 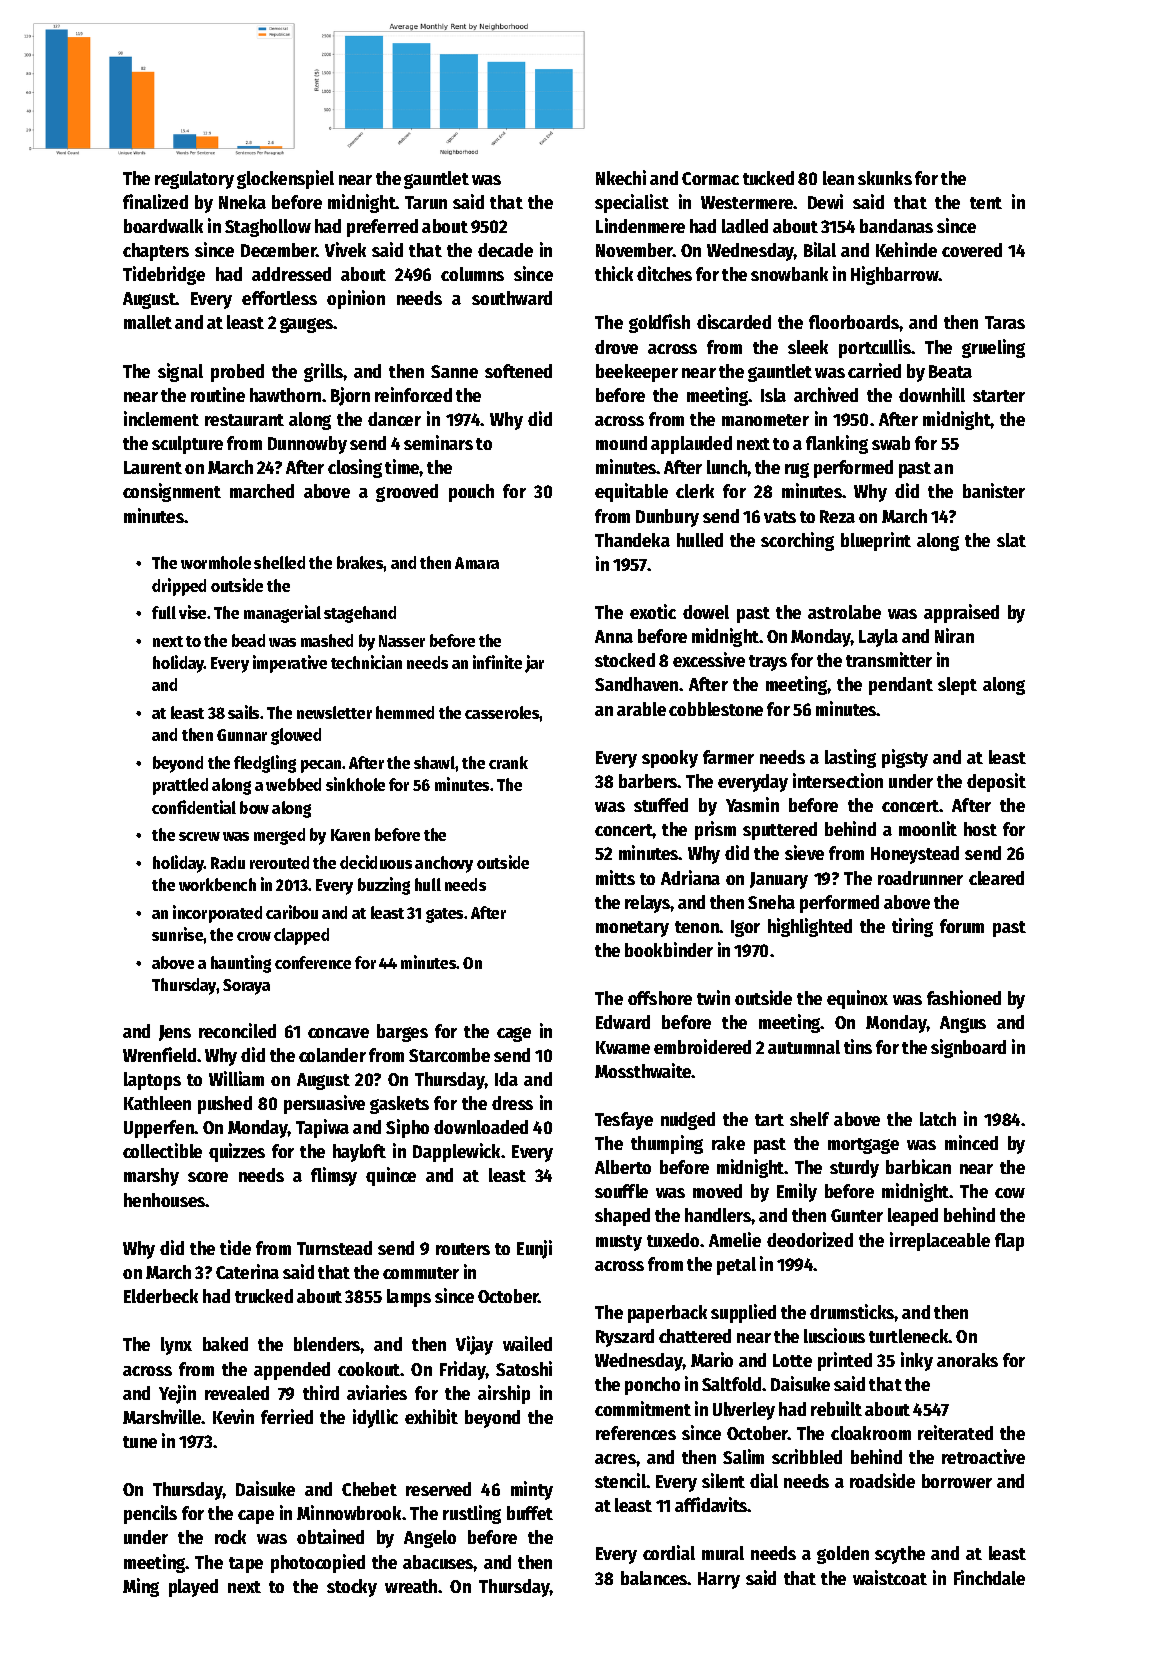 What do you see at coordinates (256, 1517) in the image?
I see `cape` at bounding box center [256, 1517].
